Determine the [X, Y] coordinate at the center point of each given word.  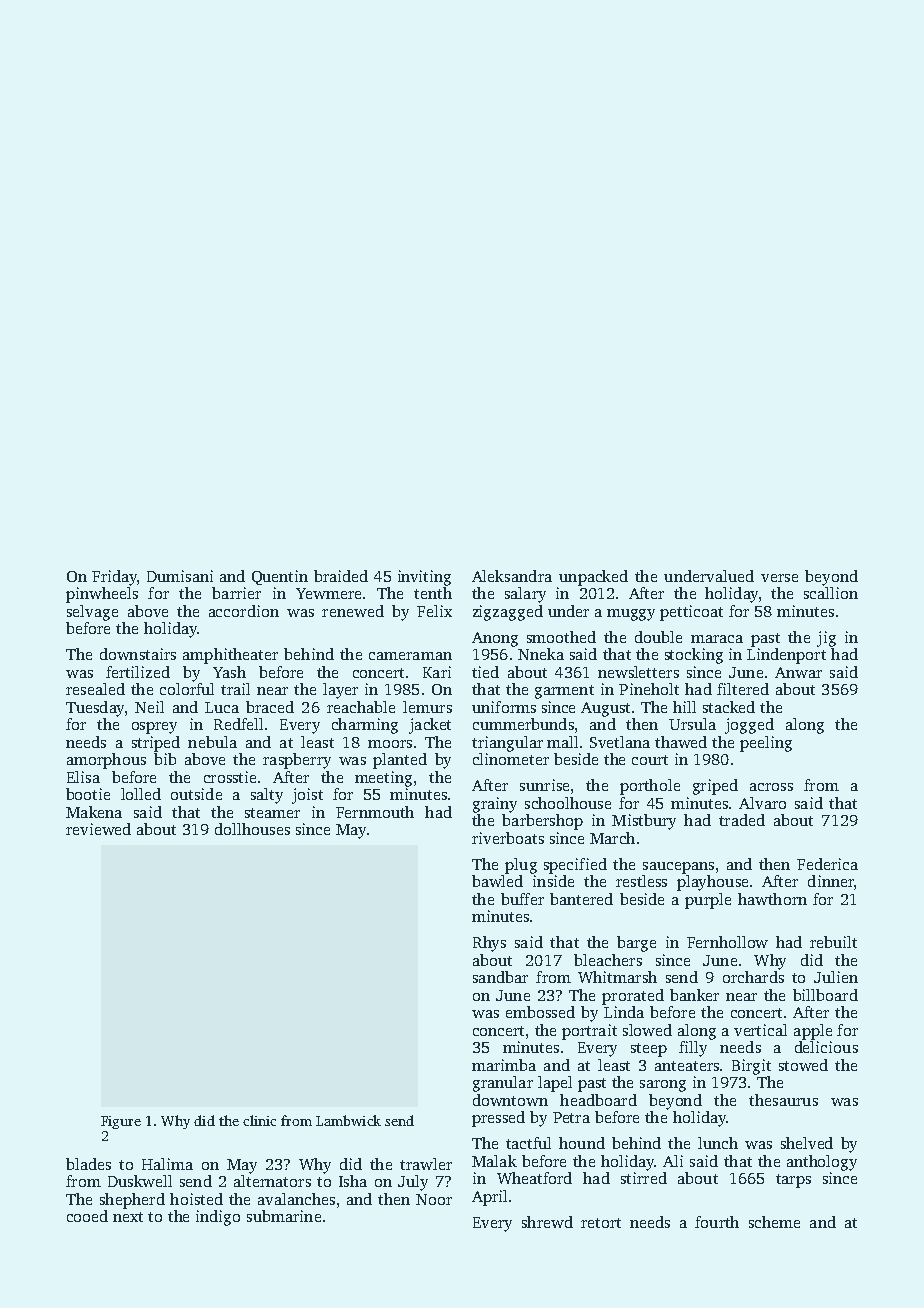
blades [88, 1164]
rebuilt [833, 942]
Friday [114, 578]
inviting [424, 578]
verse [779, 578]
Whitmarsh [617, 977]
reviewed [98, 829]
